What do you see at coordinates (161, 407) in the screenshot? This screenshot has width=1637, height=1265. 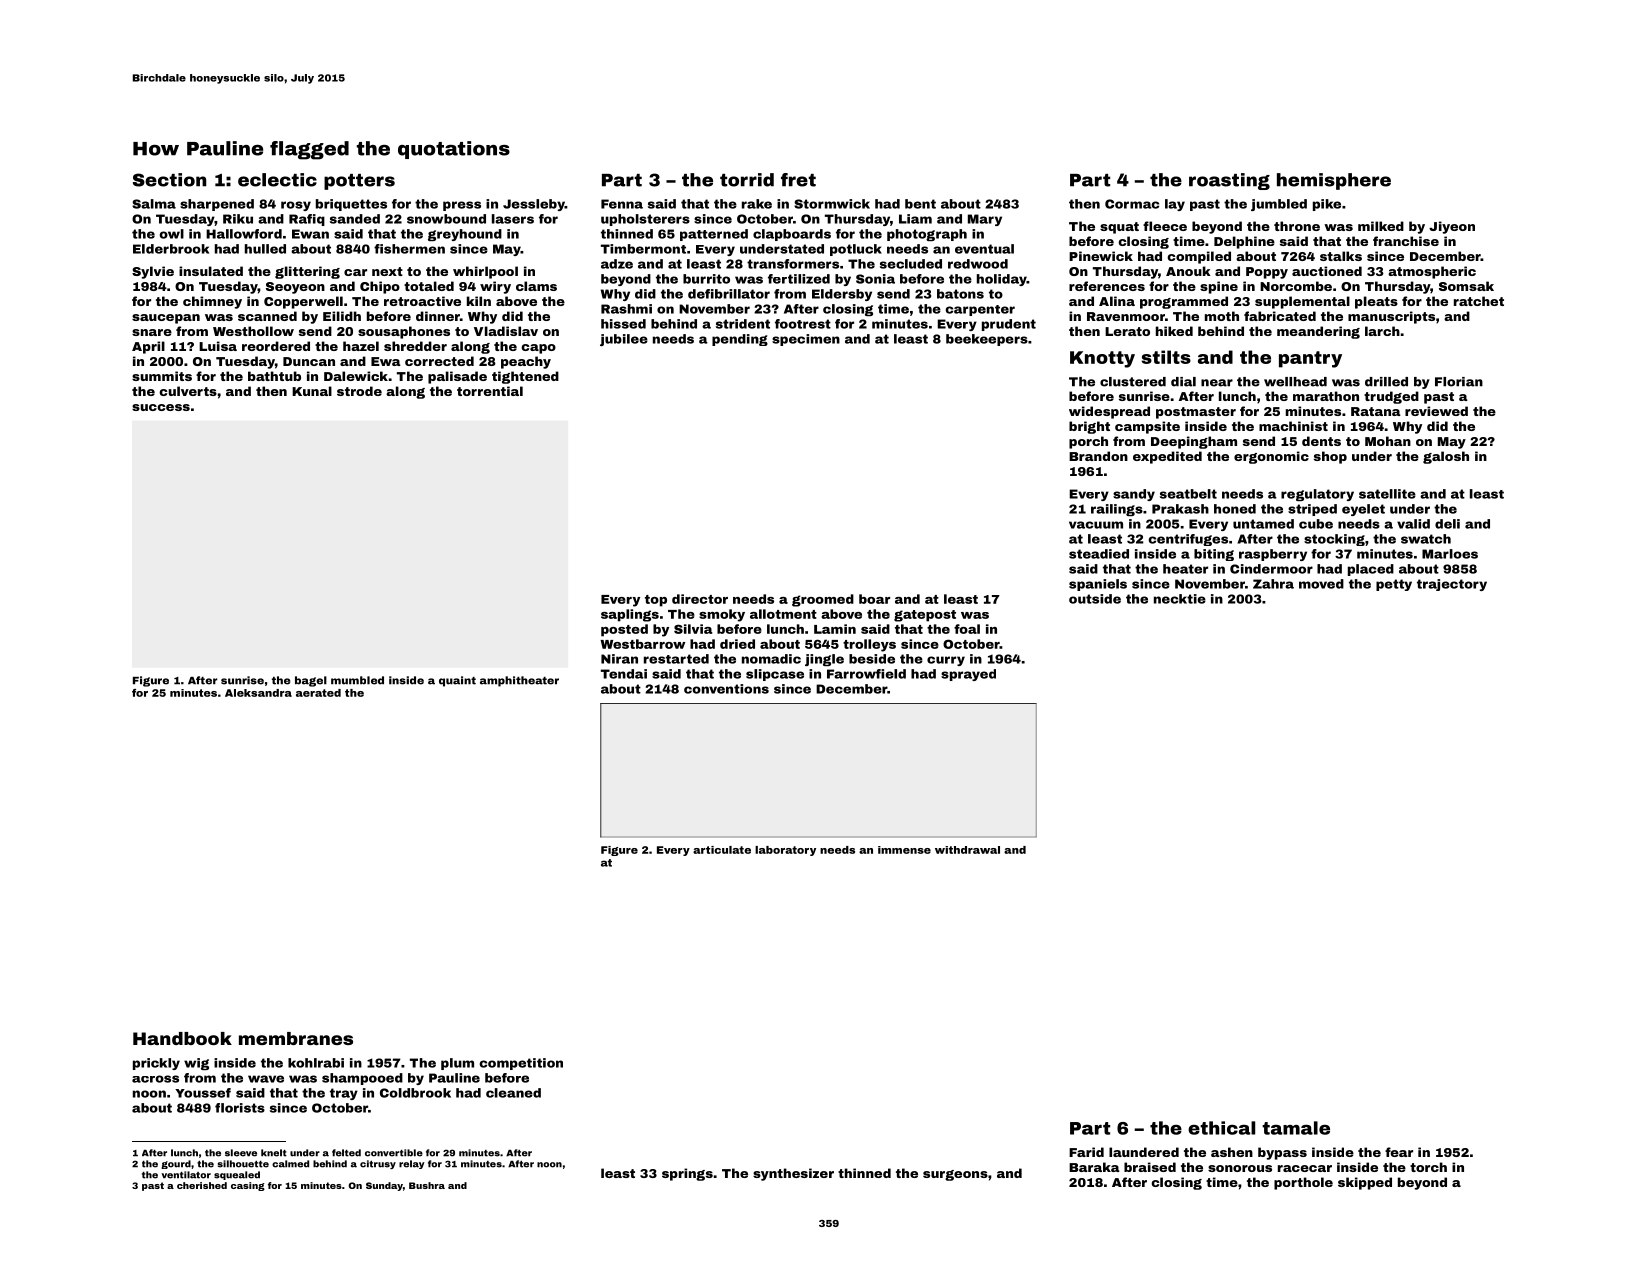 I see `success` at bounding box center [161, 407].
